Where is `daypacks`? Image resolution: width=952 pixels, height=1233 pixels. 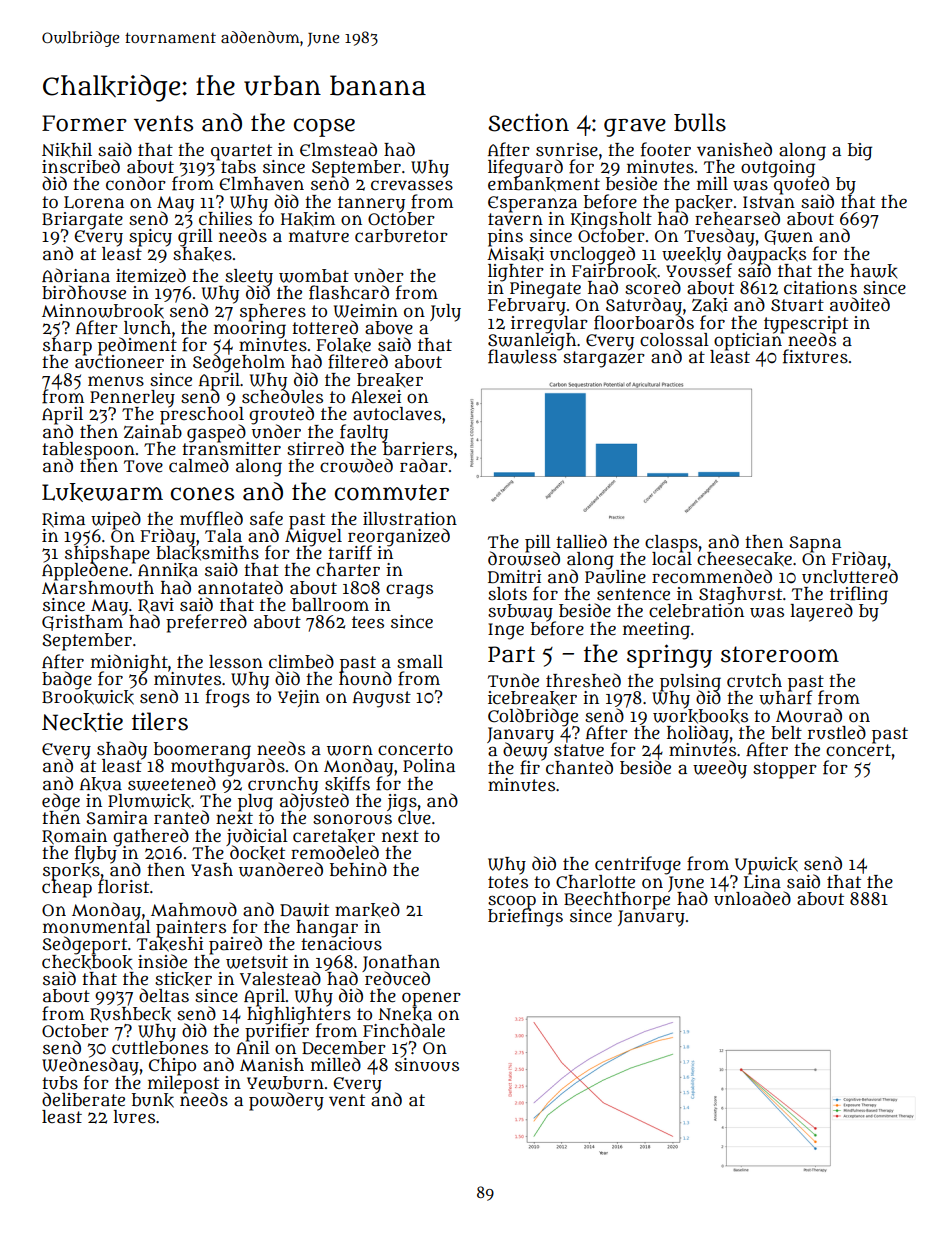 daypacks is located at coordinates (766, 255).
